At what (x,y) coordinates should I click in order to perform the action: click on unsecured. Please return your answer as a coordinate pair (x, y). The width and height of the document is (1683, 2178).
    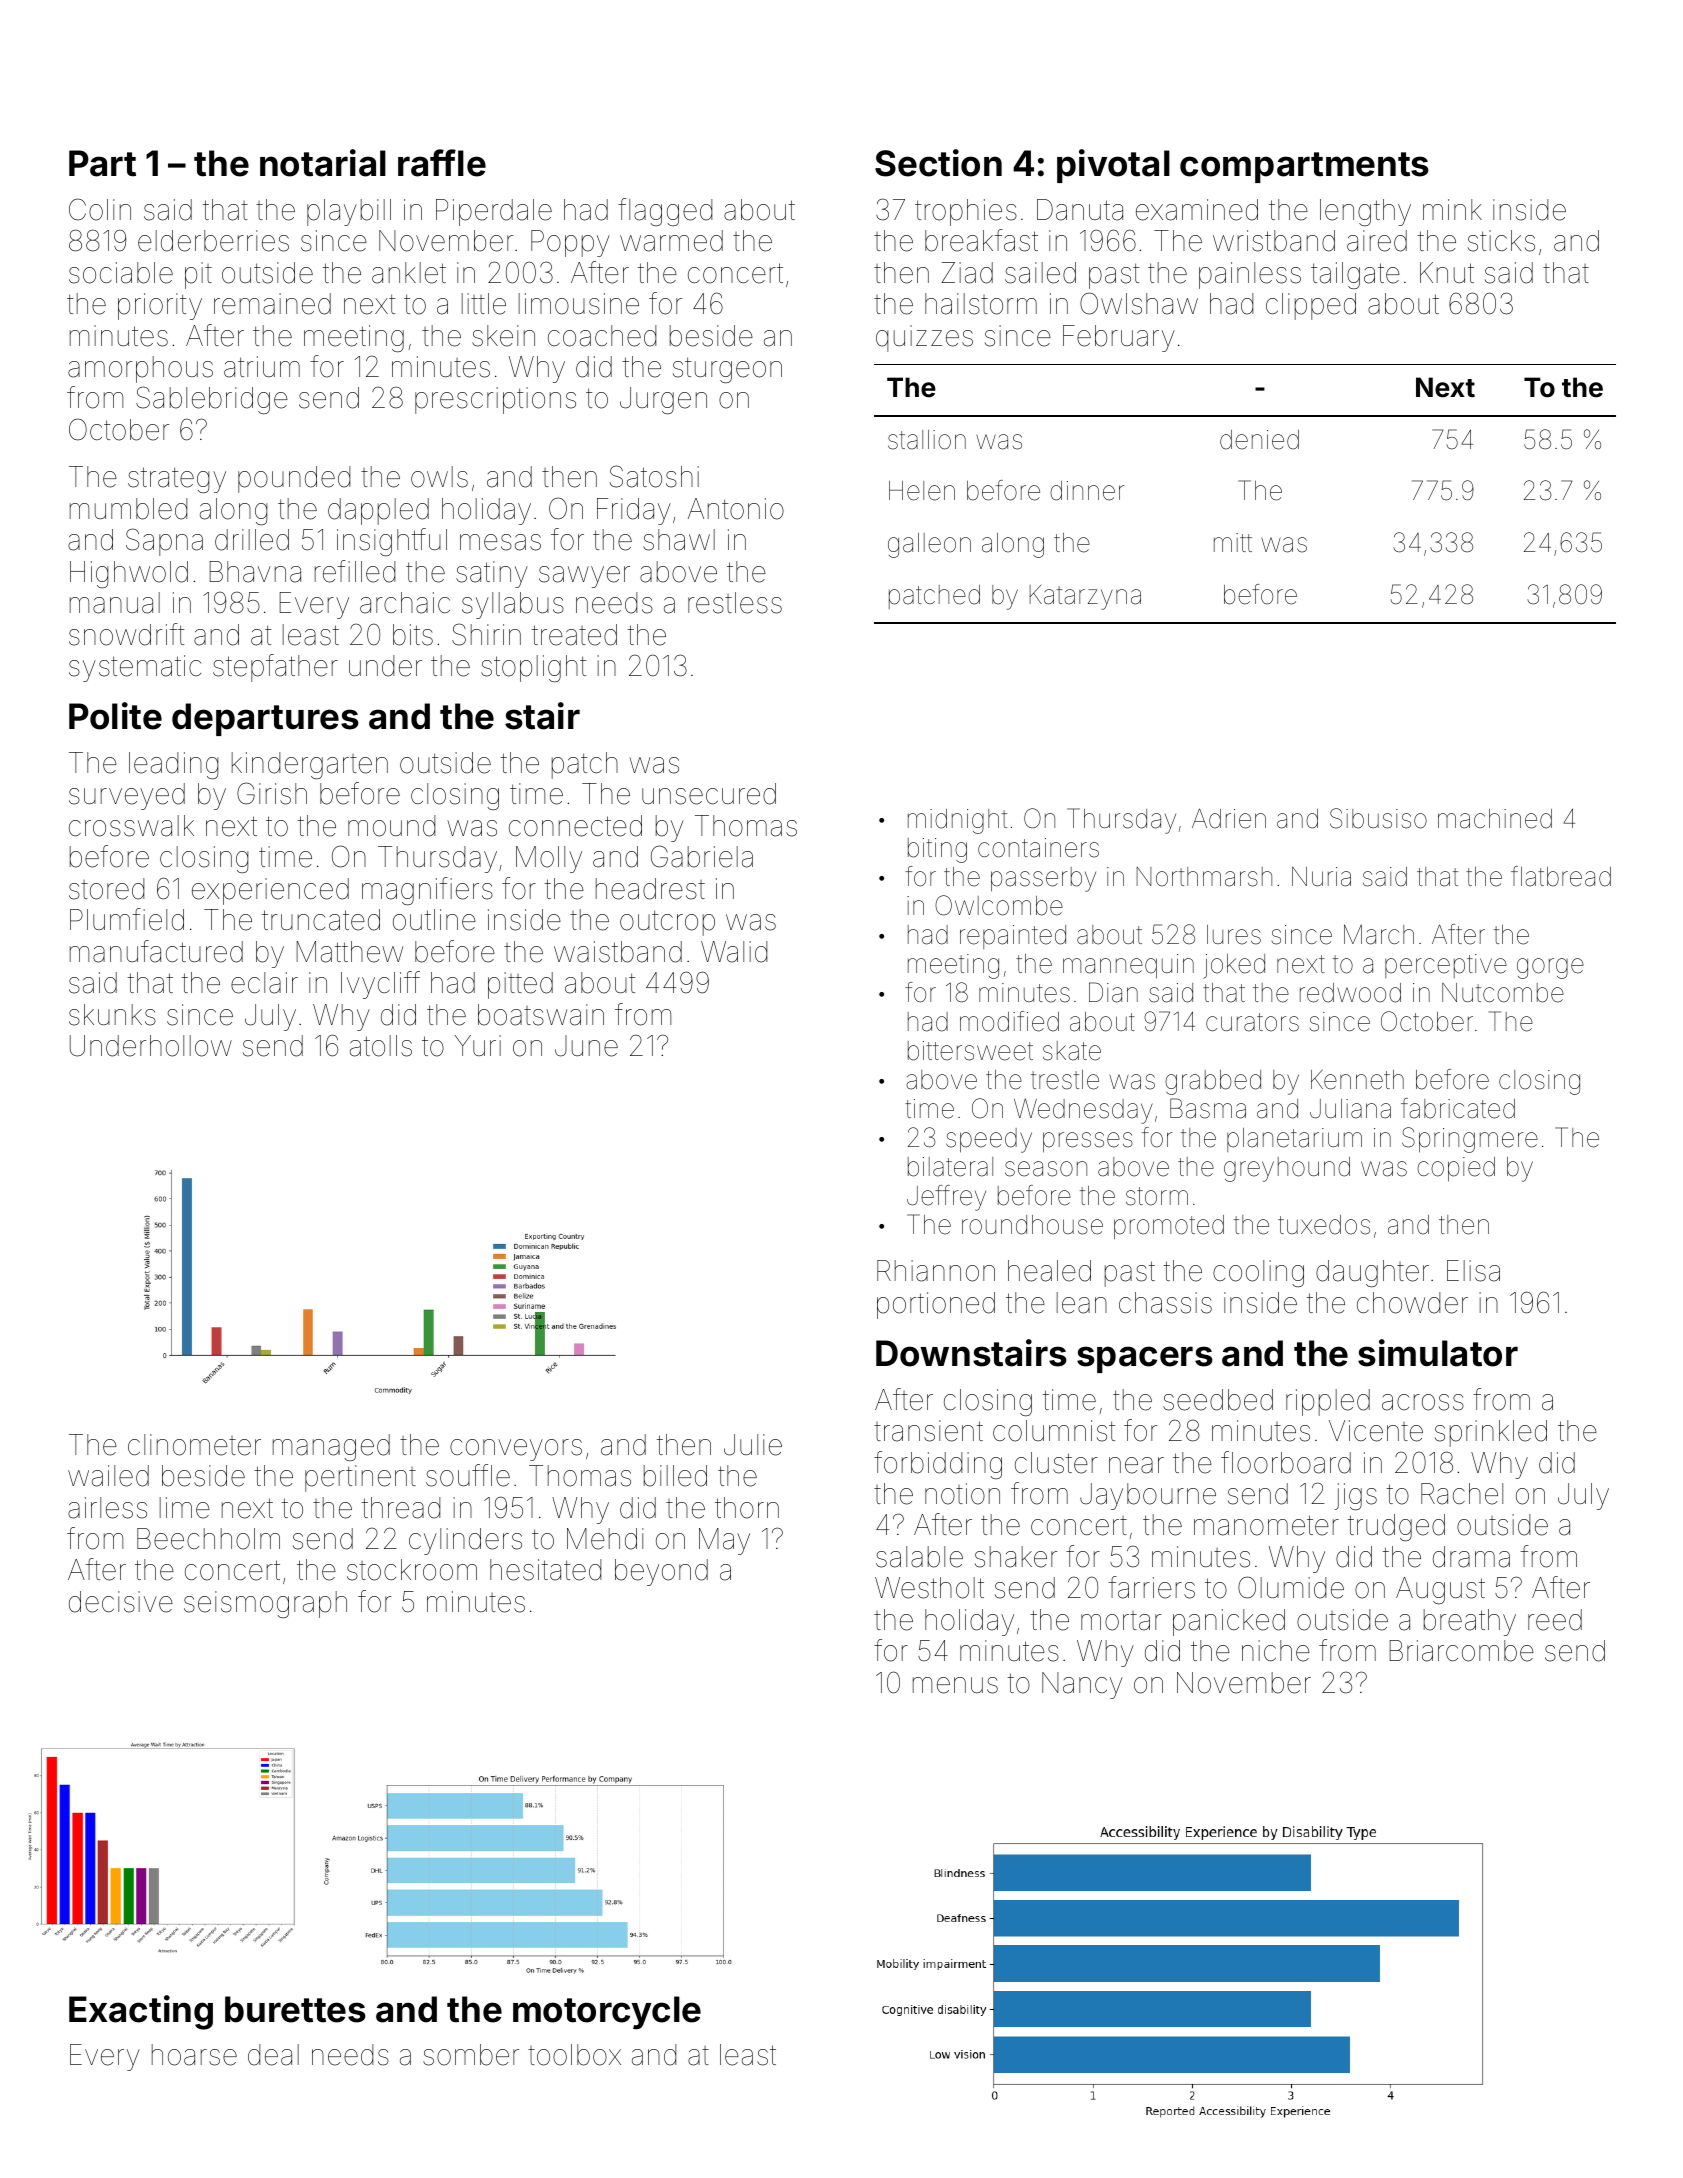
    Looking at the image, I should click on (709, 794).
